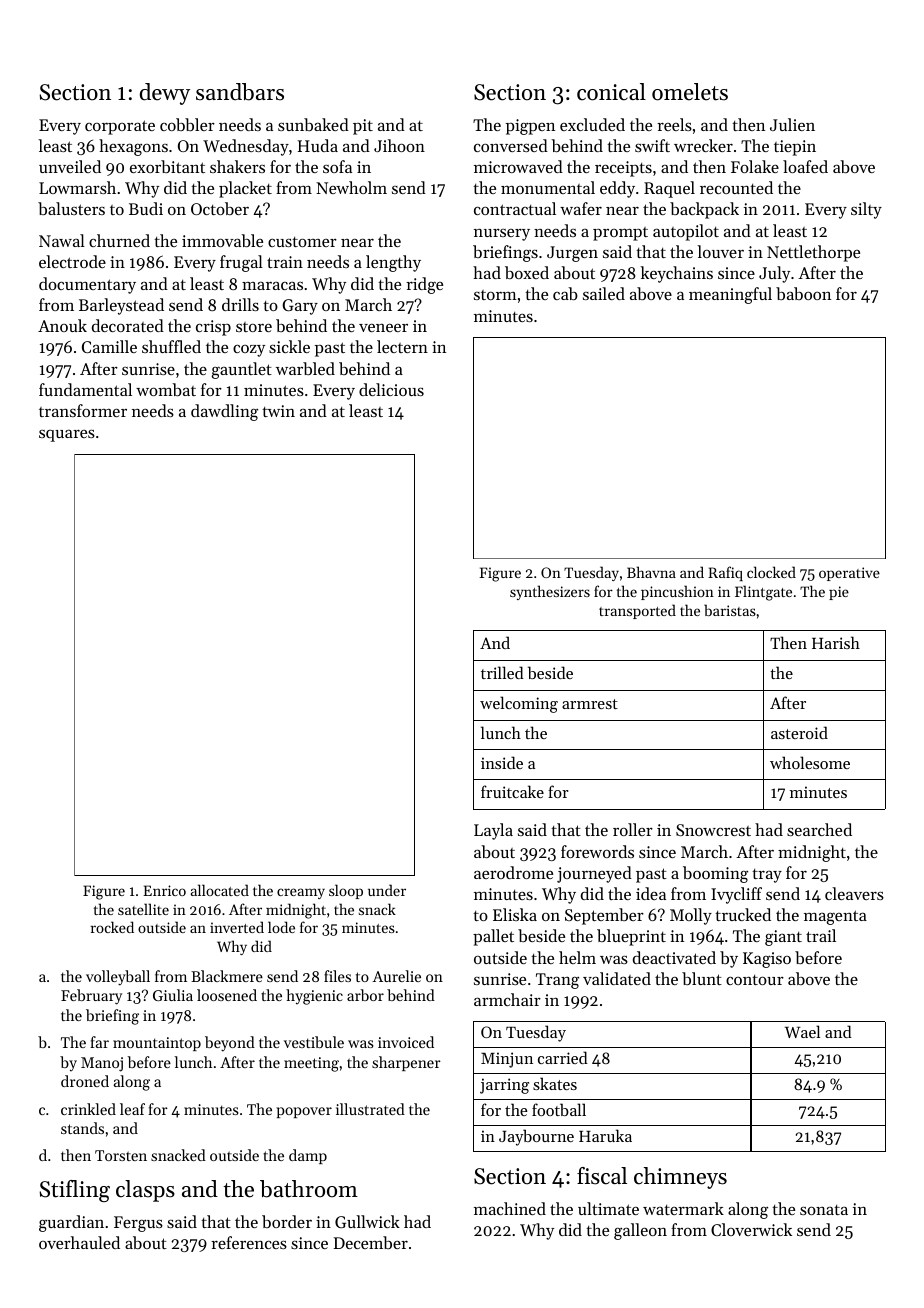 Image resolution: width=924 pixels, height=1308 pixels. What do you see at coordinates (504, 1086) in the screenshot?
I see `jarring` at bounding box center [504, 1086].
